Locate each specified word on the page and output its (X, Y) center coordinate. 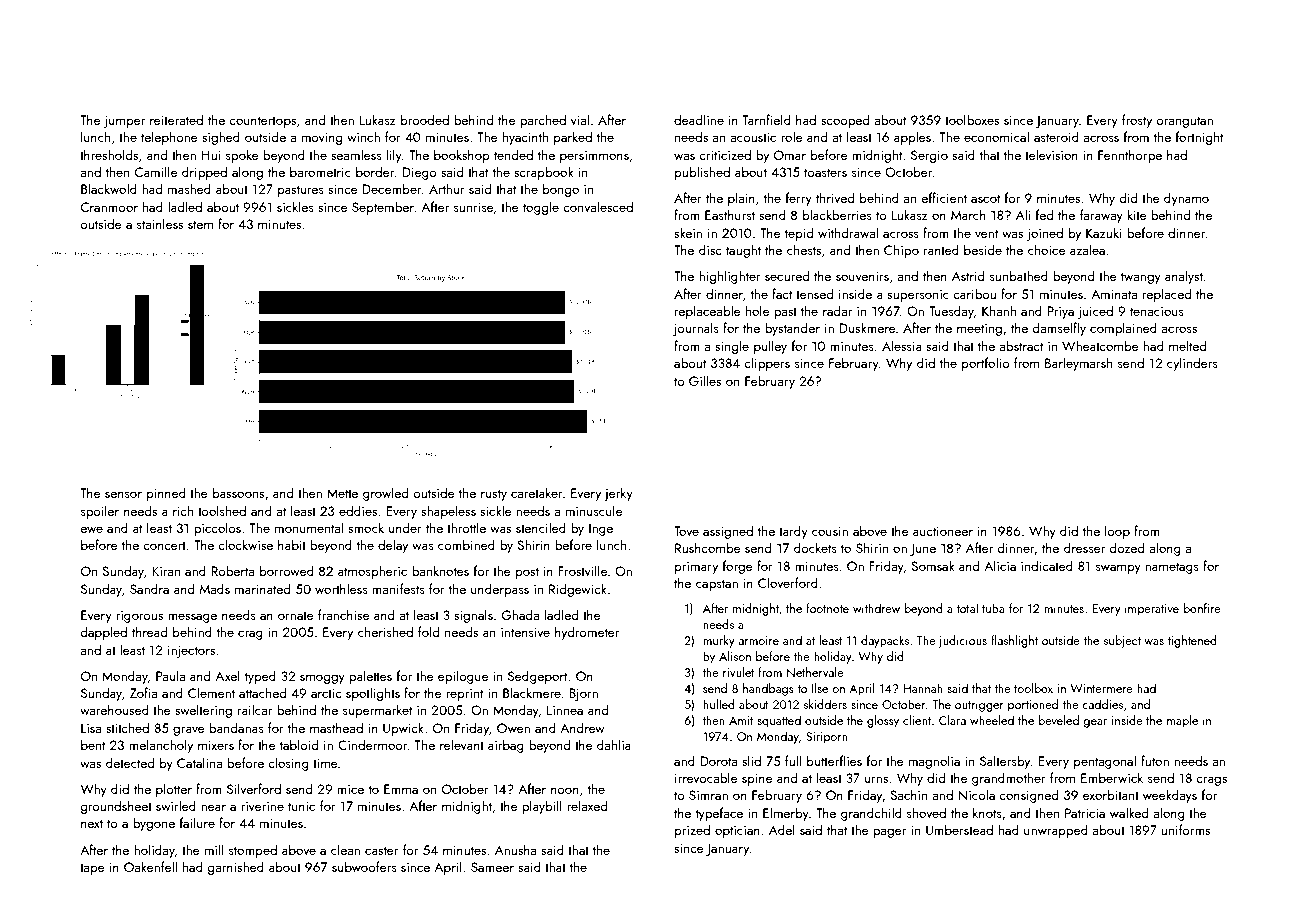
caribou (974, 293)
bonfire (1202, 608)
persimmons (594, 156)
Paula (170, 675)
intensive (525, 632)
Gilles (705, 380)
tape (92, 869)
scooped (845, 121)
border (375, 171)
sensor (123, 494)
